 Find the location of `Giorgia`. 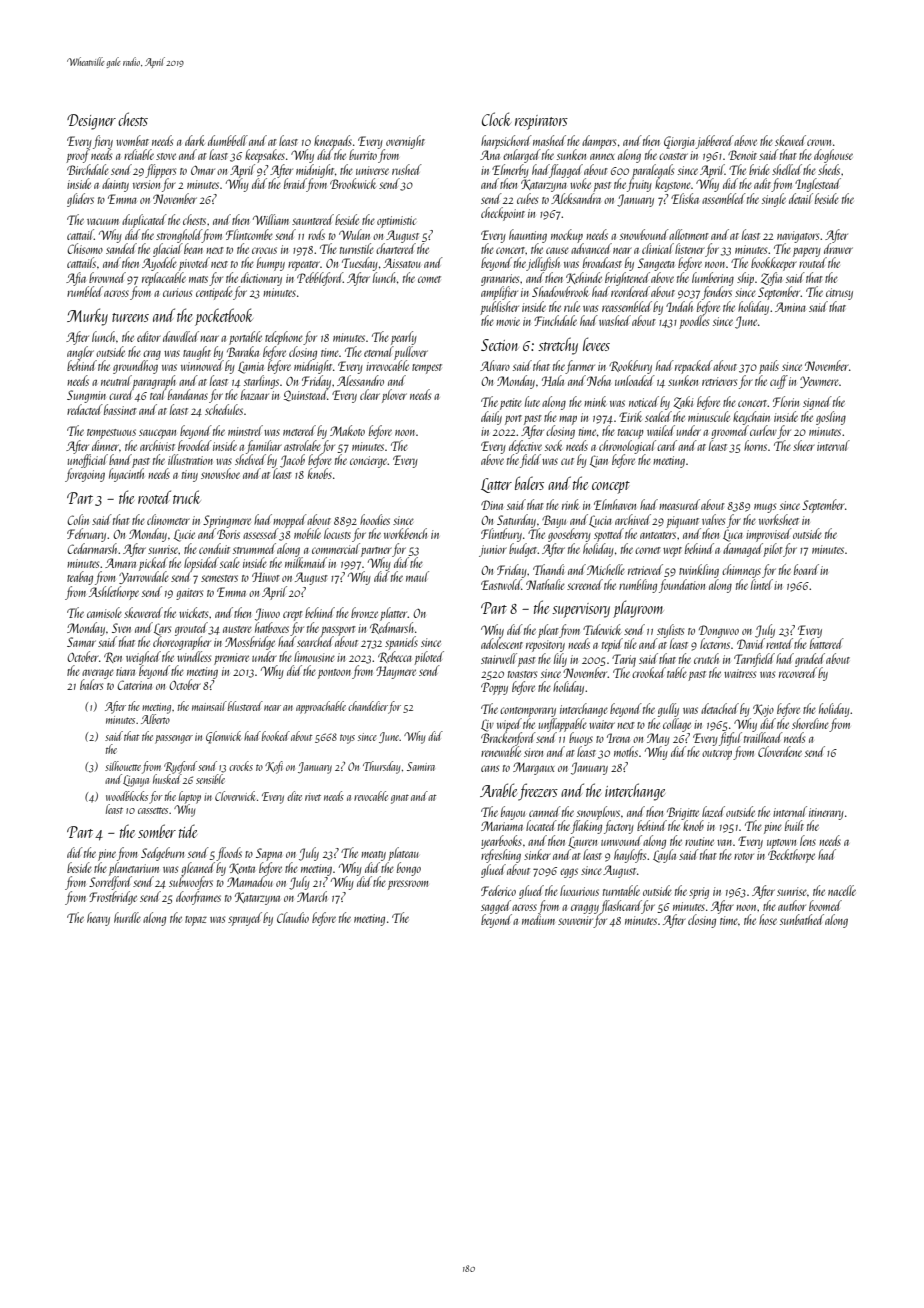

Giorgia is located at coordinates (680, 142).
